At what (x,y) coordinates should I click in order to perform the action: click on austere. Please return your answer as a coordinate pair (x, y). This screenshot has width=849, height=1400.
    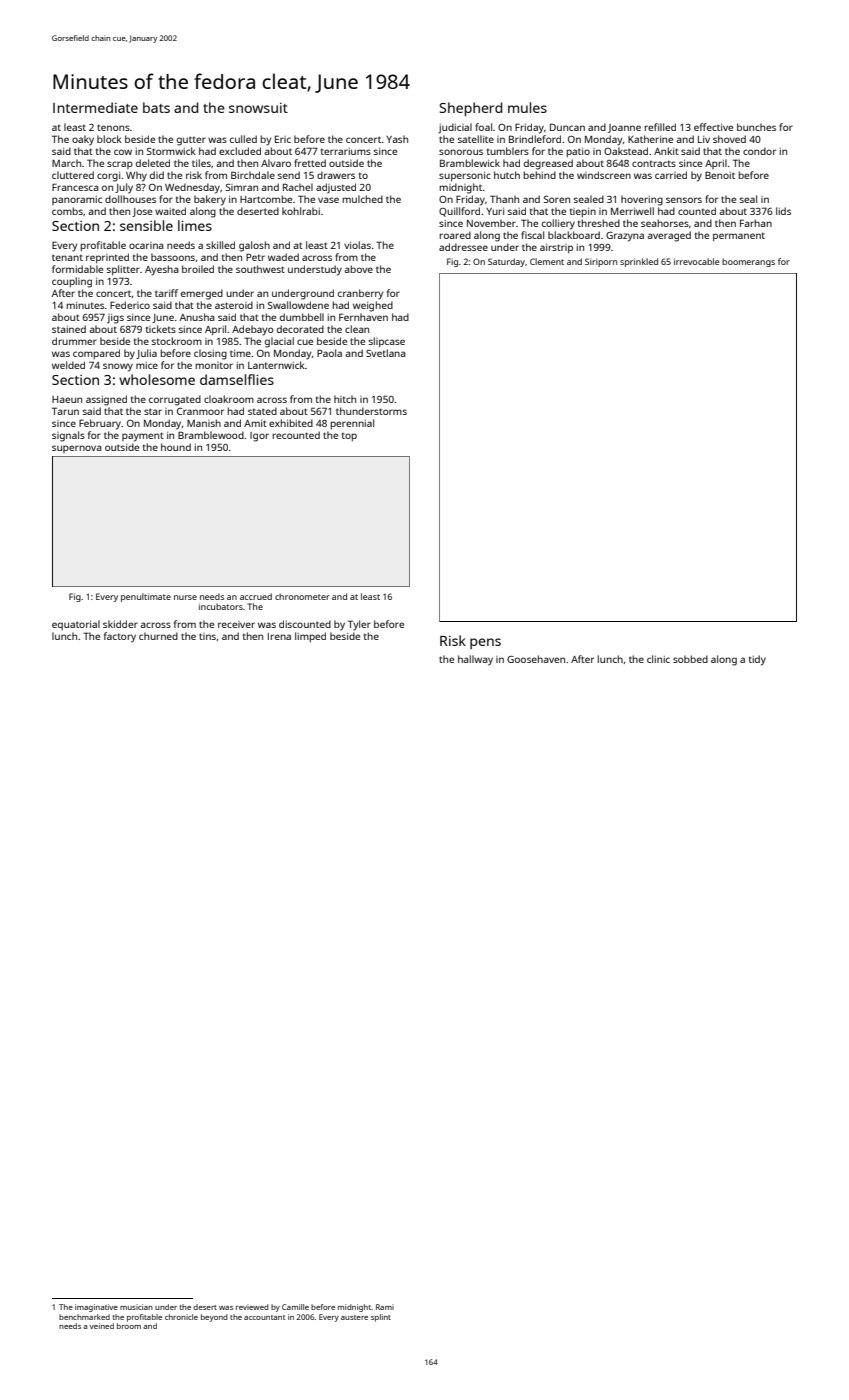
    Looking at the image, I should click on (354, 1317).
